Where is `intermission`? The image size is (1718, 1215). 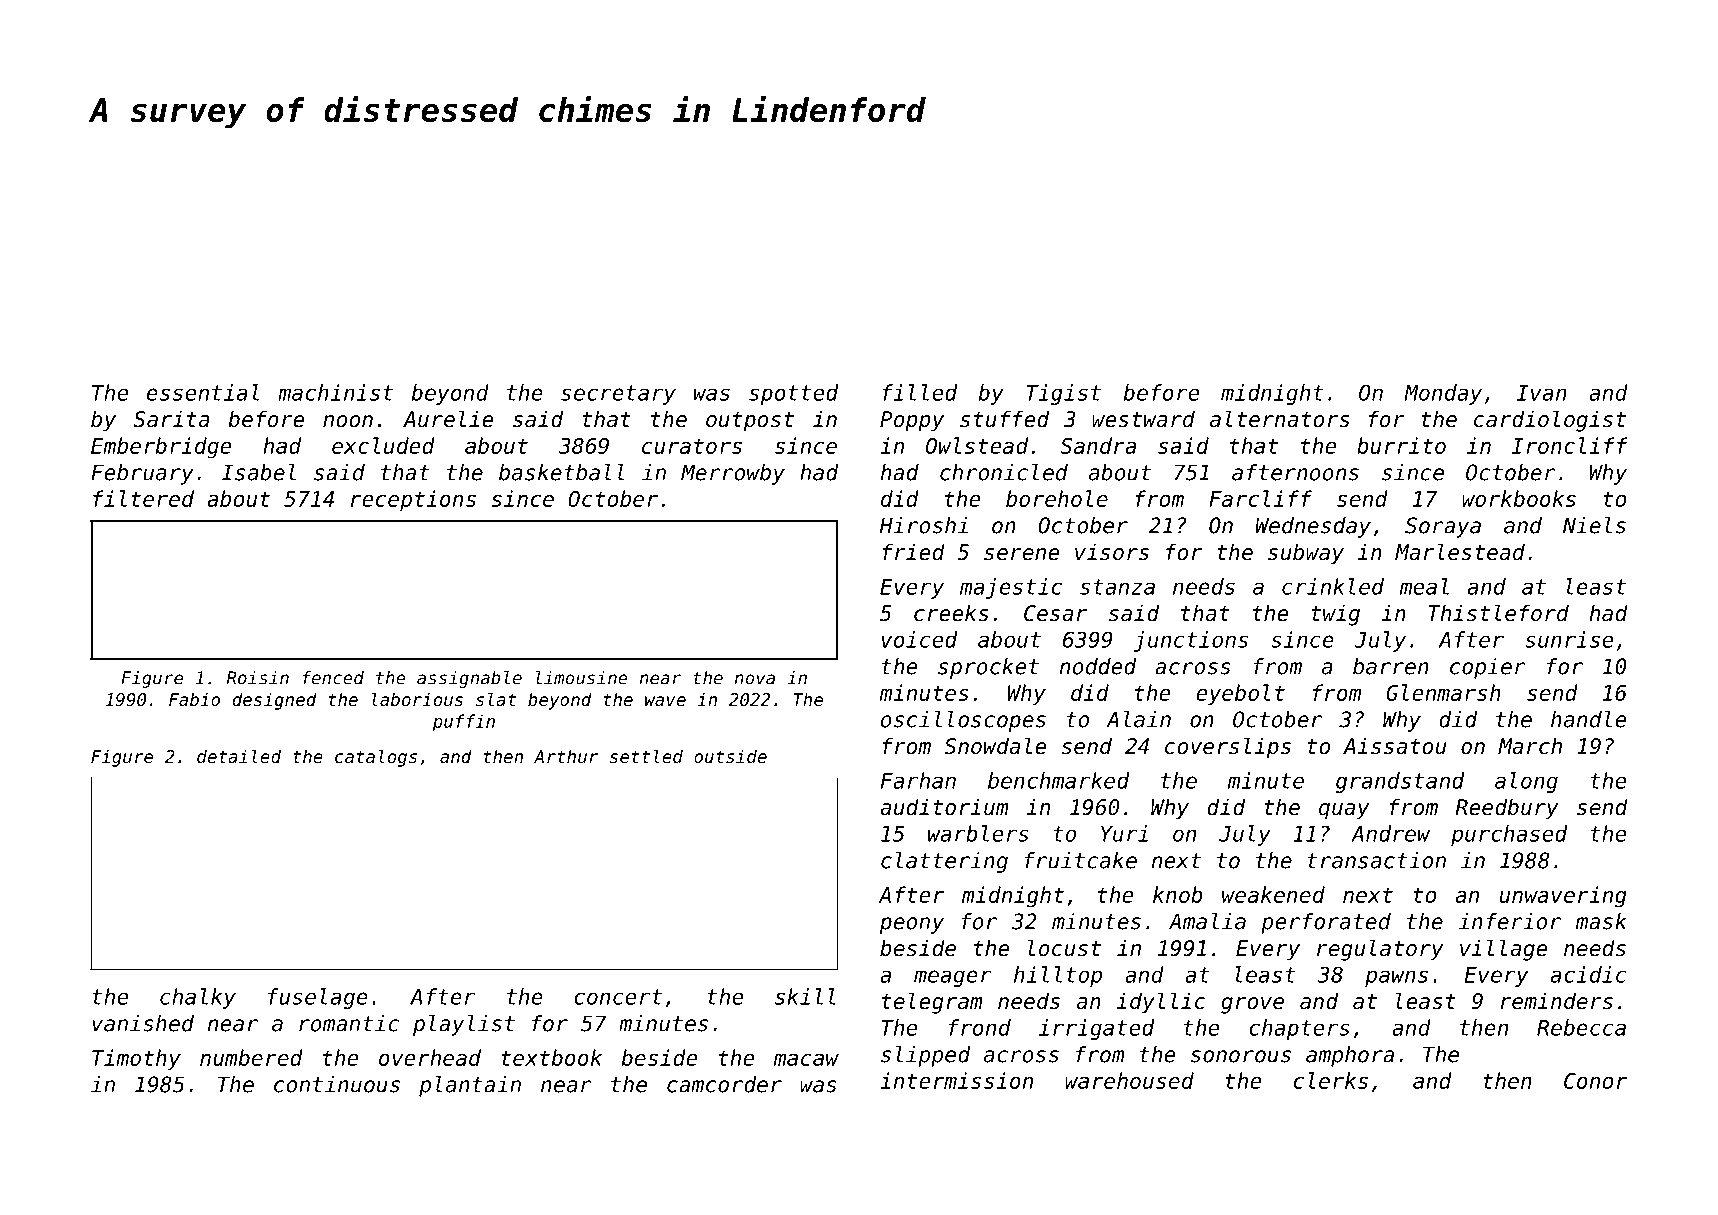 intermission is located at coordinates (956, 1080).
